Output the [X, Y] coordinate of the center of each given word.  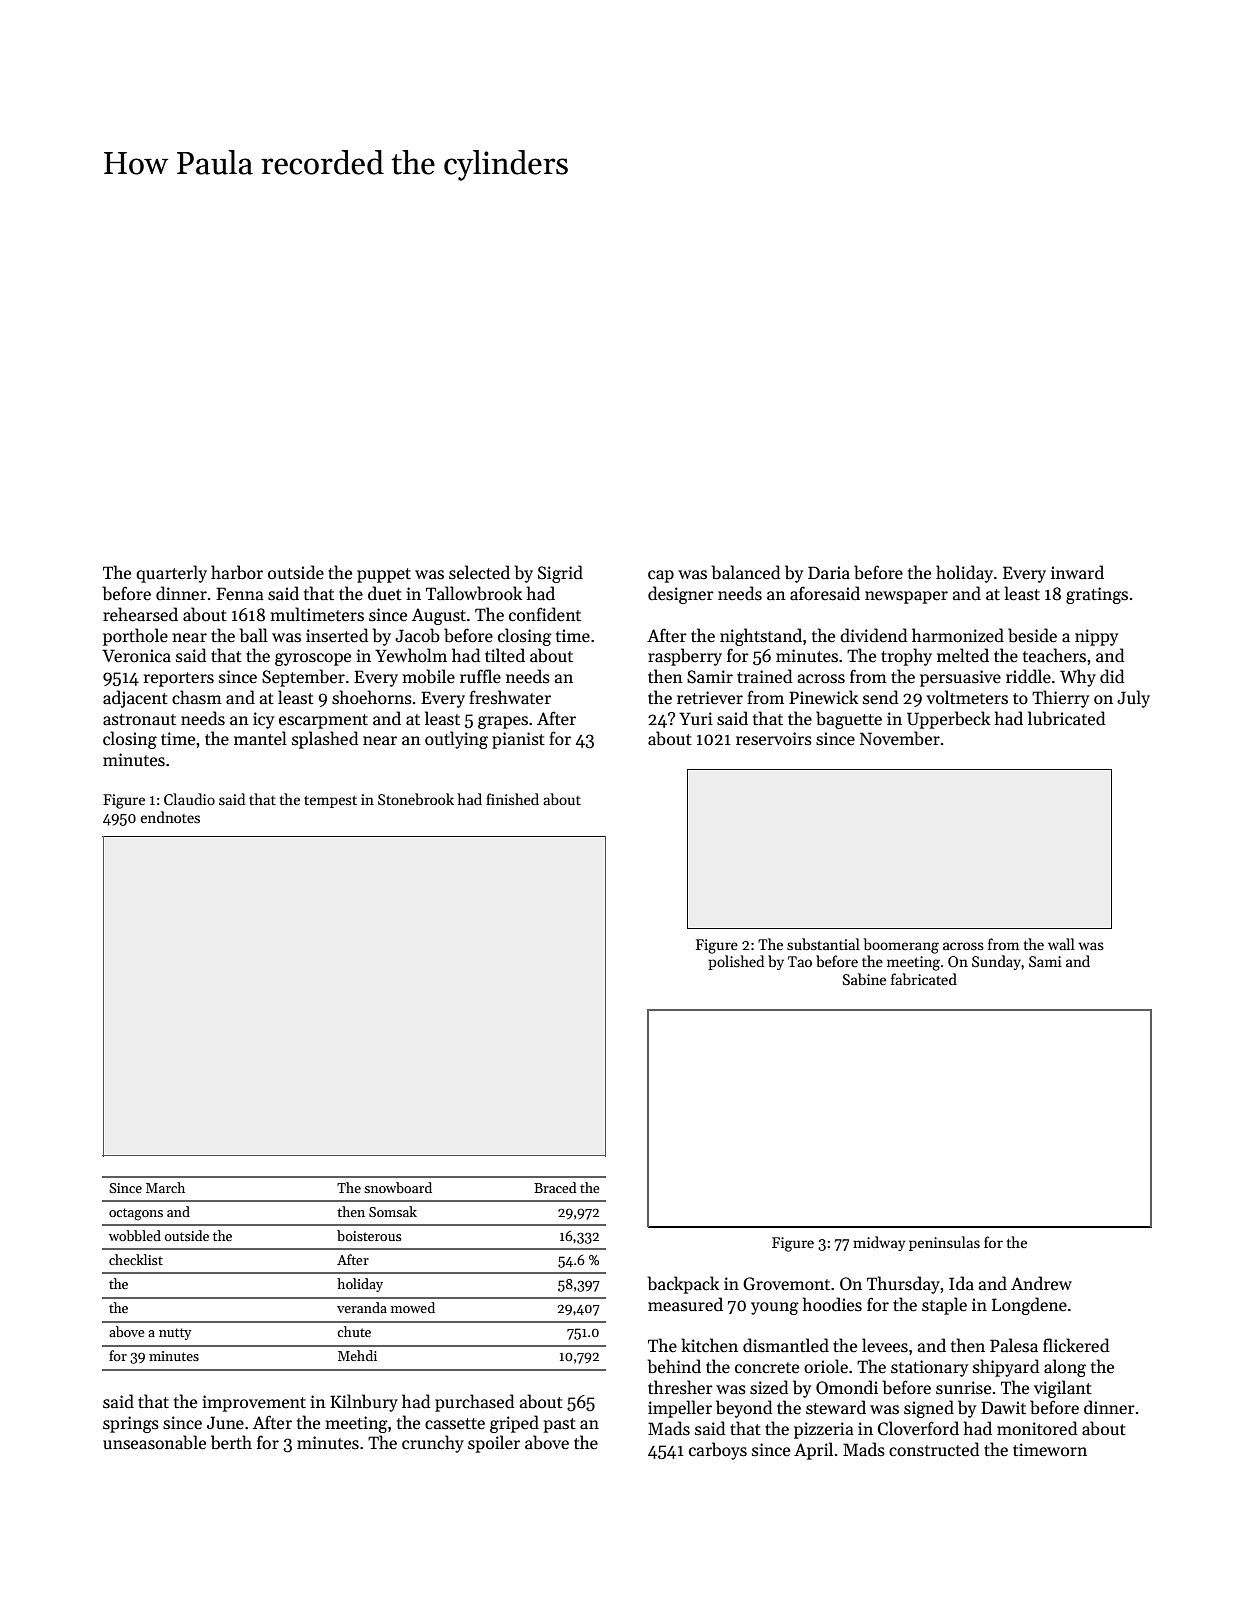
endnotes [170, 817]
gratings [1097, 595]
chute [354, 1331]
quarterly [171, 574]
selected [479, 572]
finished [512, 799]
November [900, 738]
